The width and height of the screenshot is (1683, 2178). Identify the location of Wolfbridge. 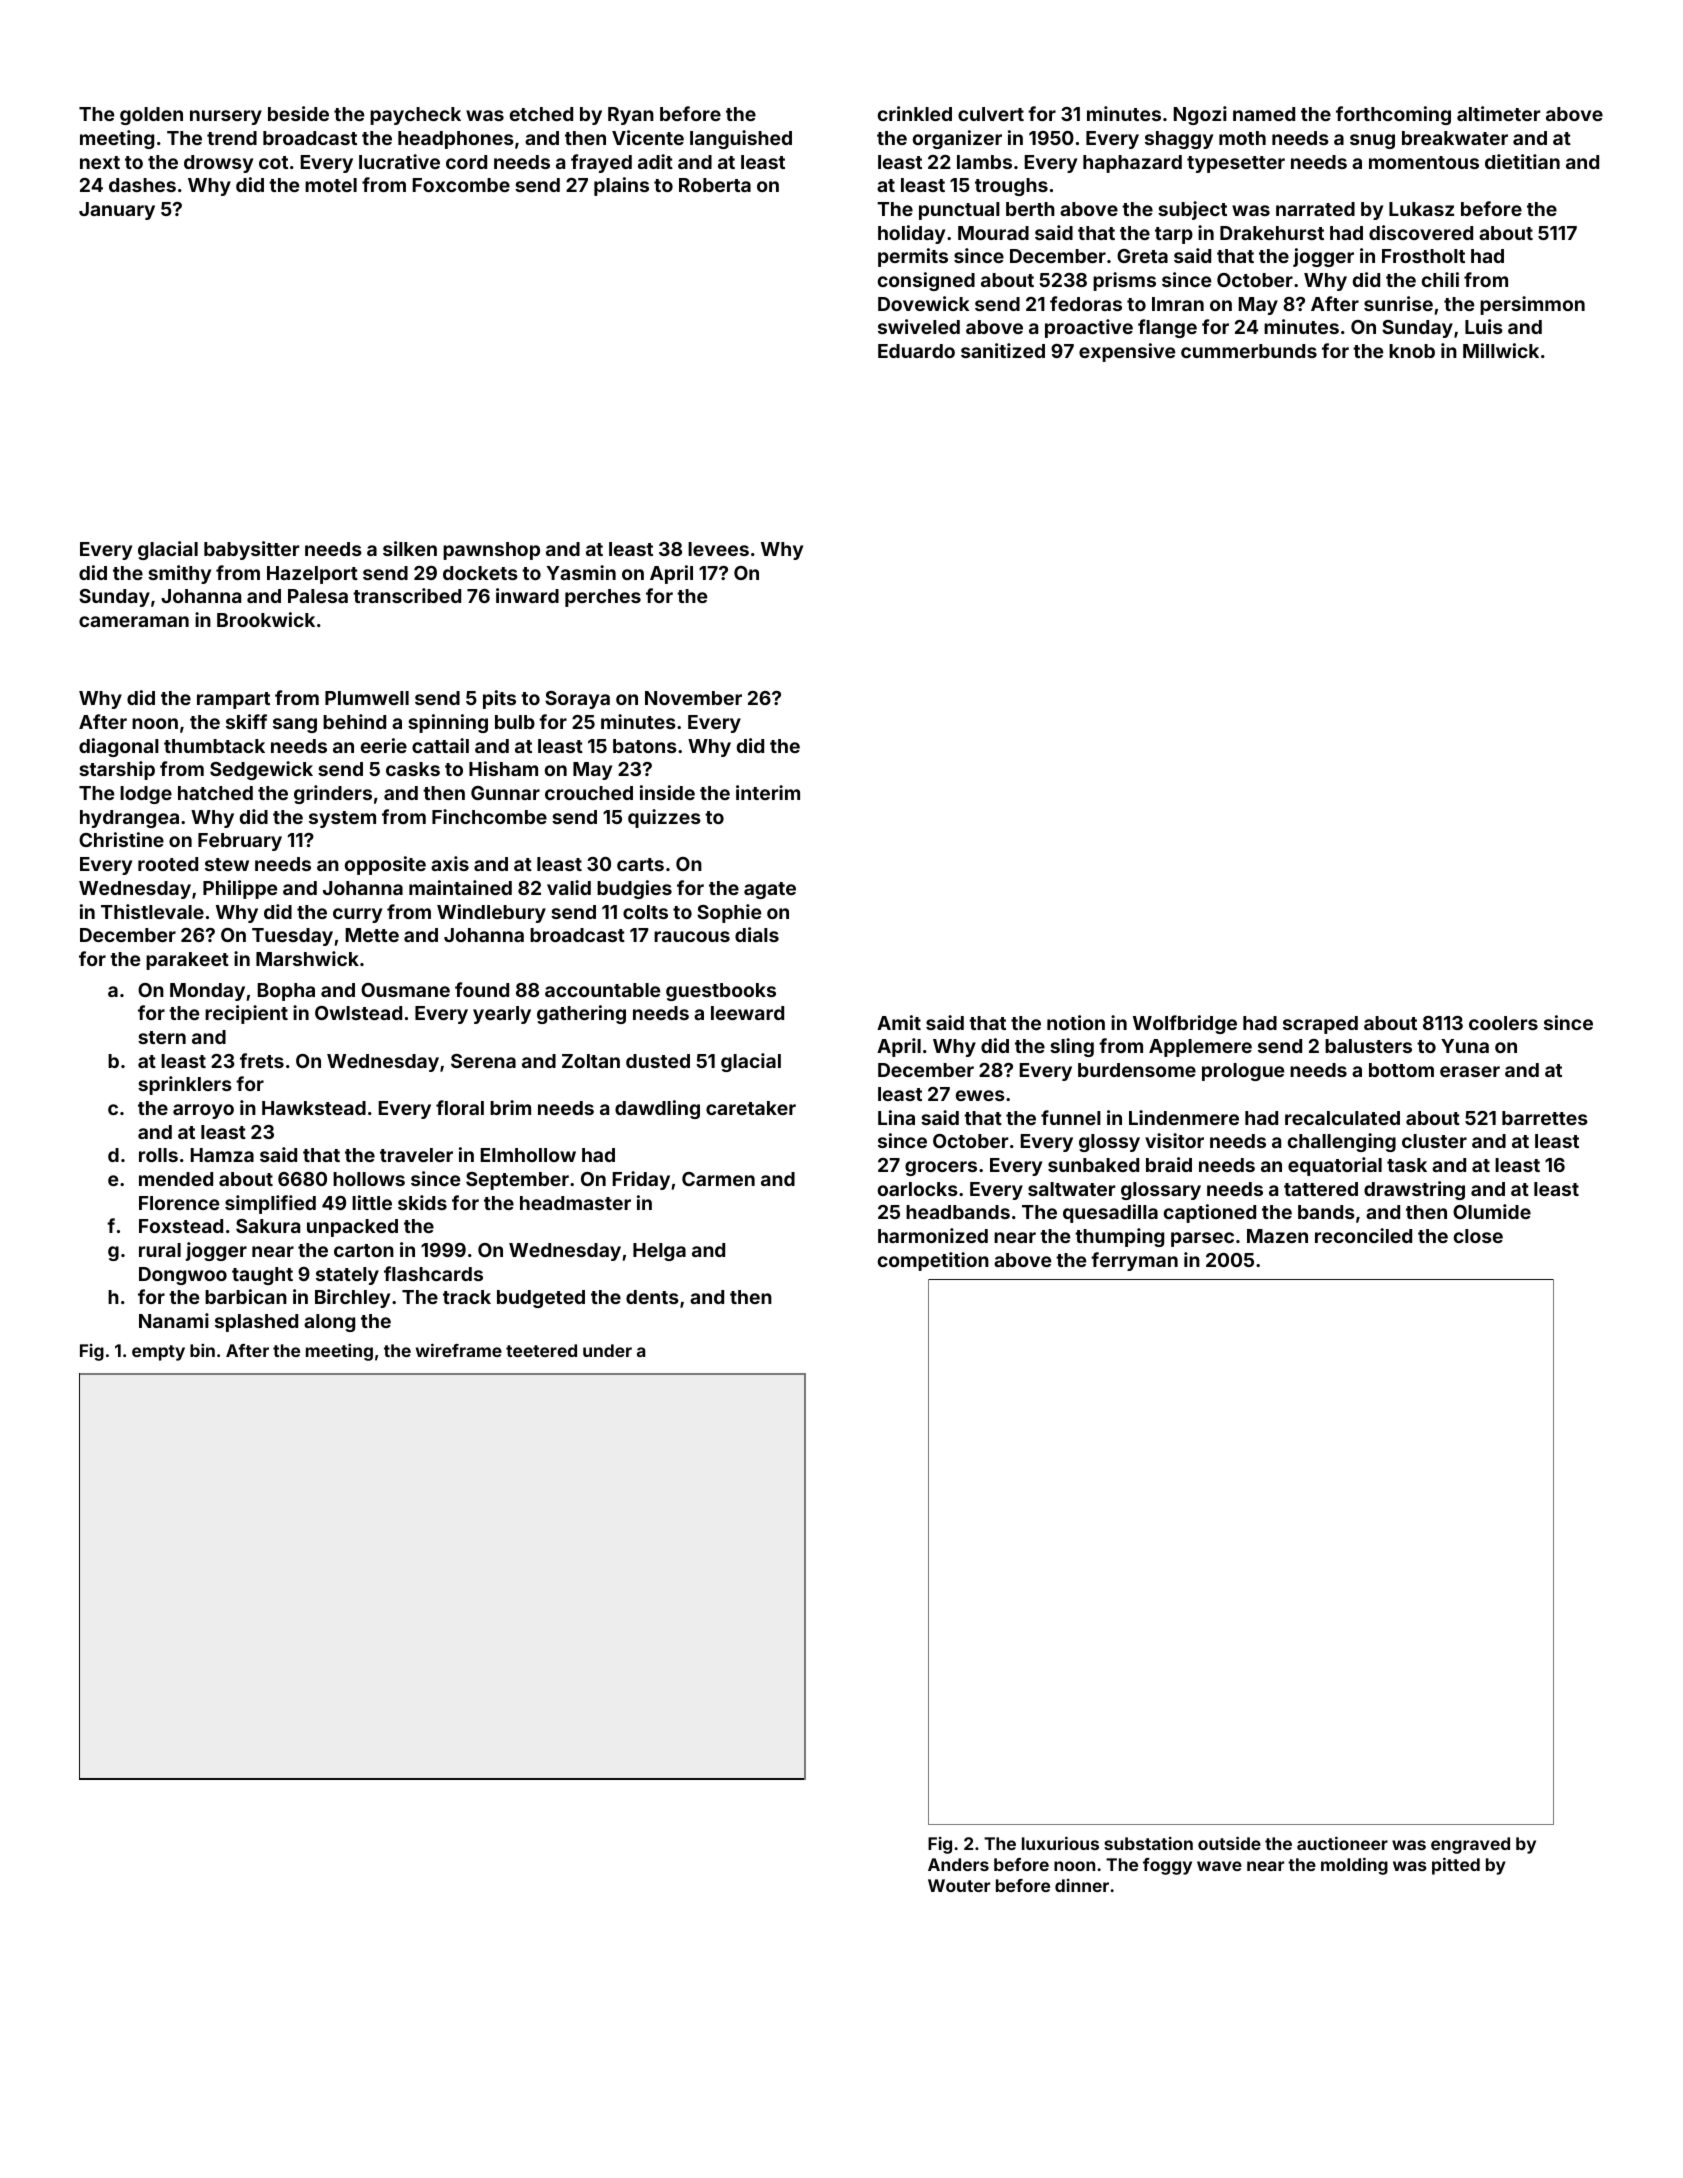
(1185, 1024).
